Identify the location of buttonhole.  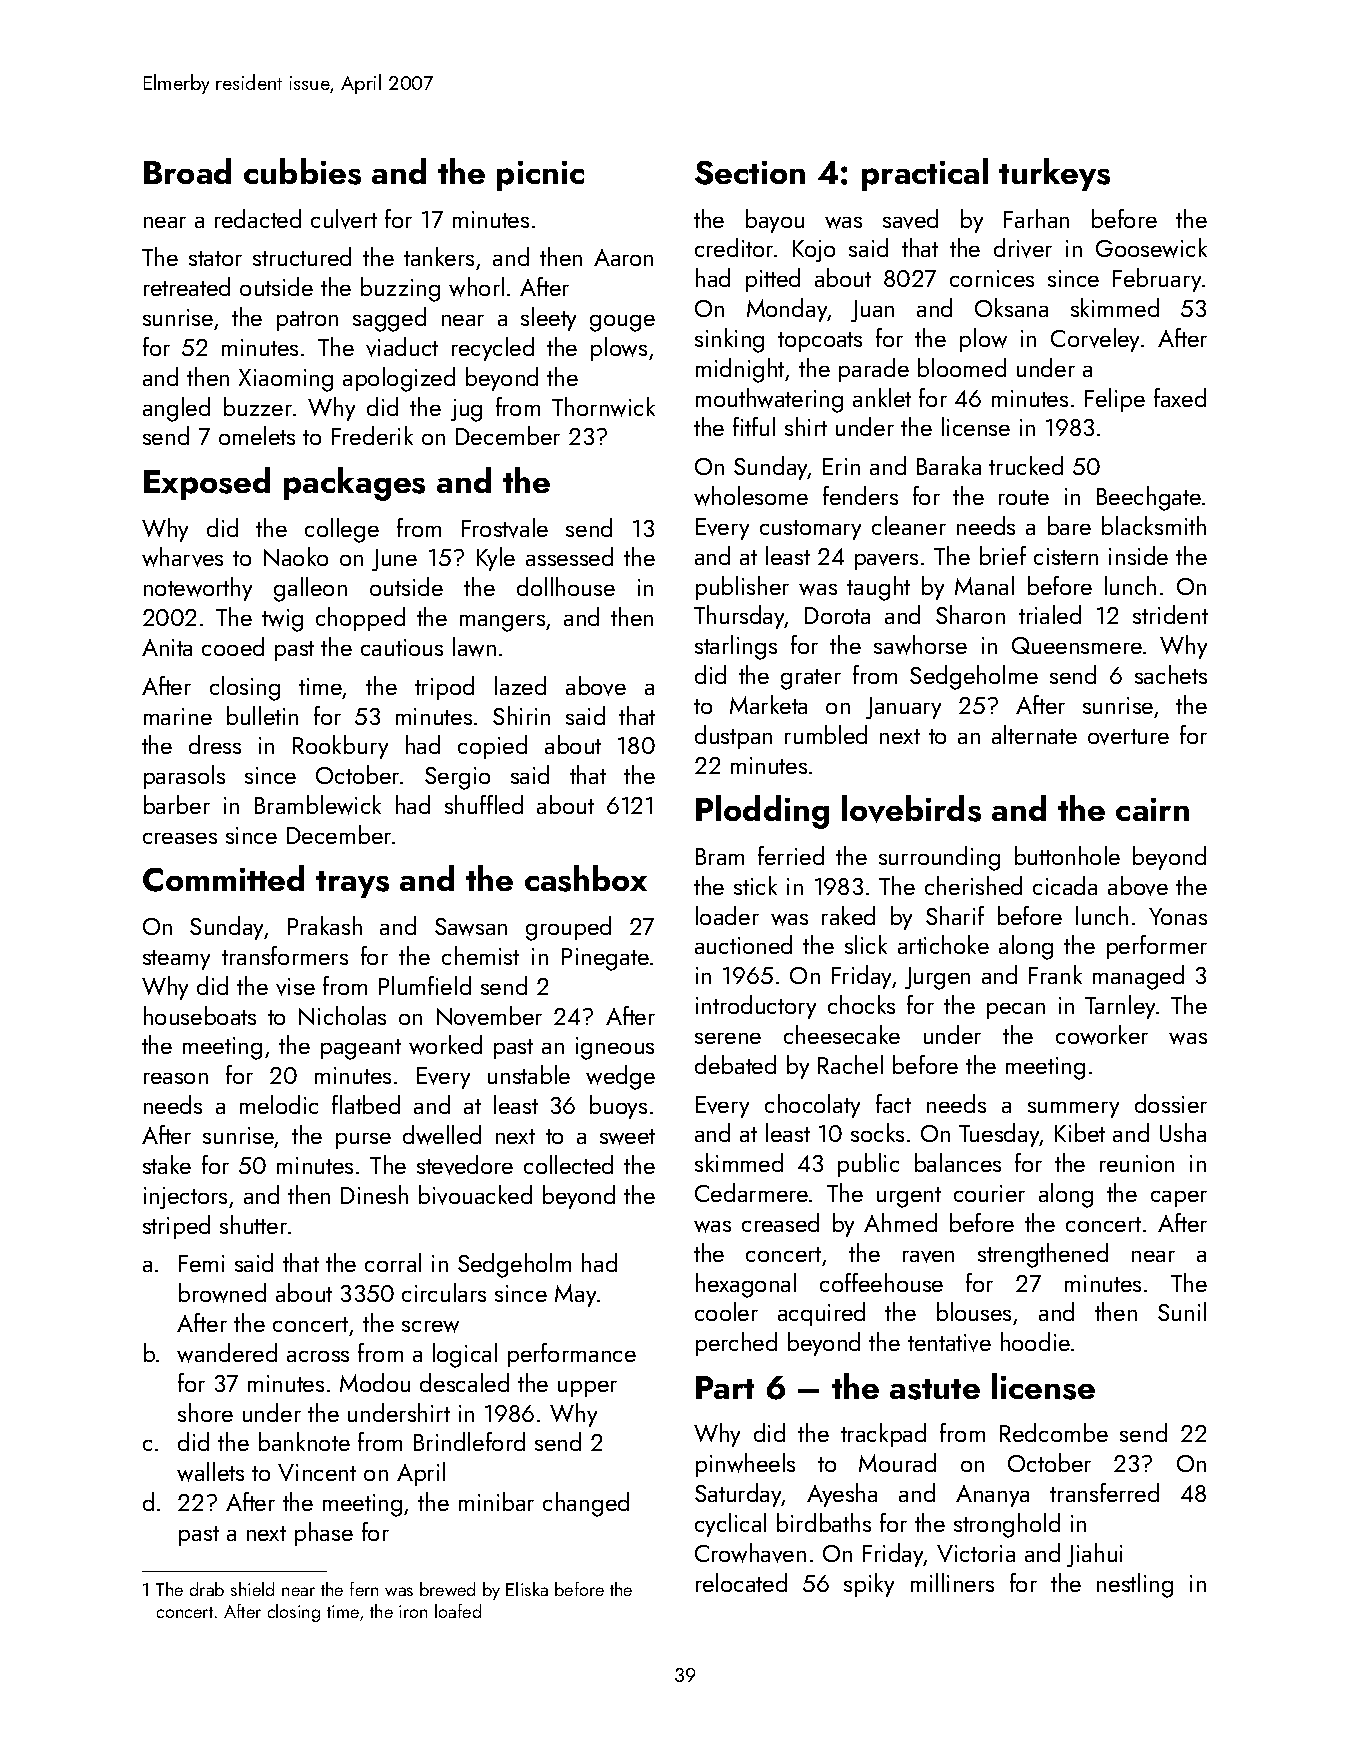
(1067, 855).
